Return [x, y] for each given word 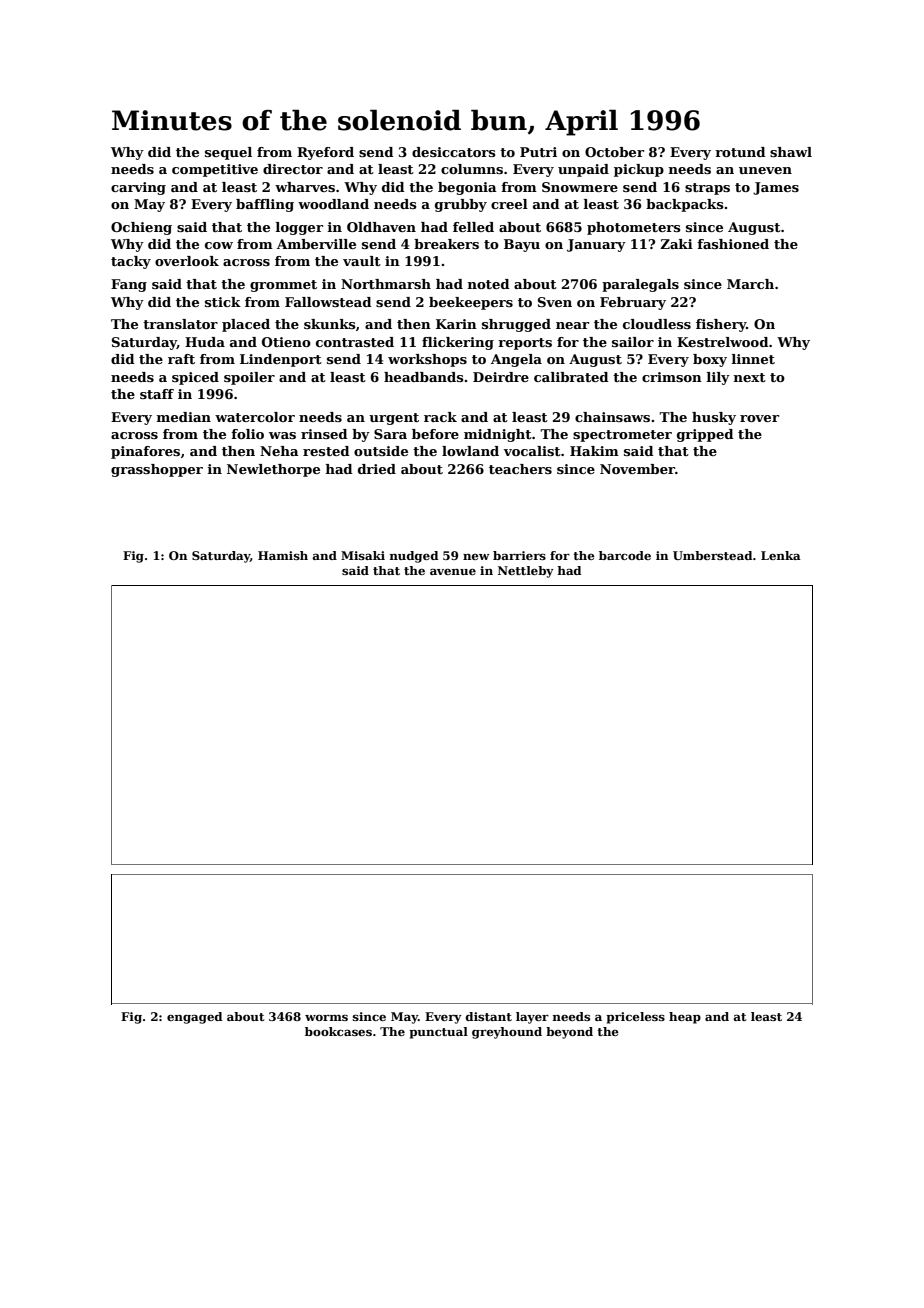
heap [685, 1018]
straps [707, 189]
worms [326, 1018]
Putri [538, 152]
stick [223, 302]
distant [489, 1016]
